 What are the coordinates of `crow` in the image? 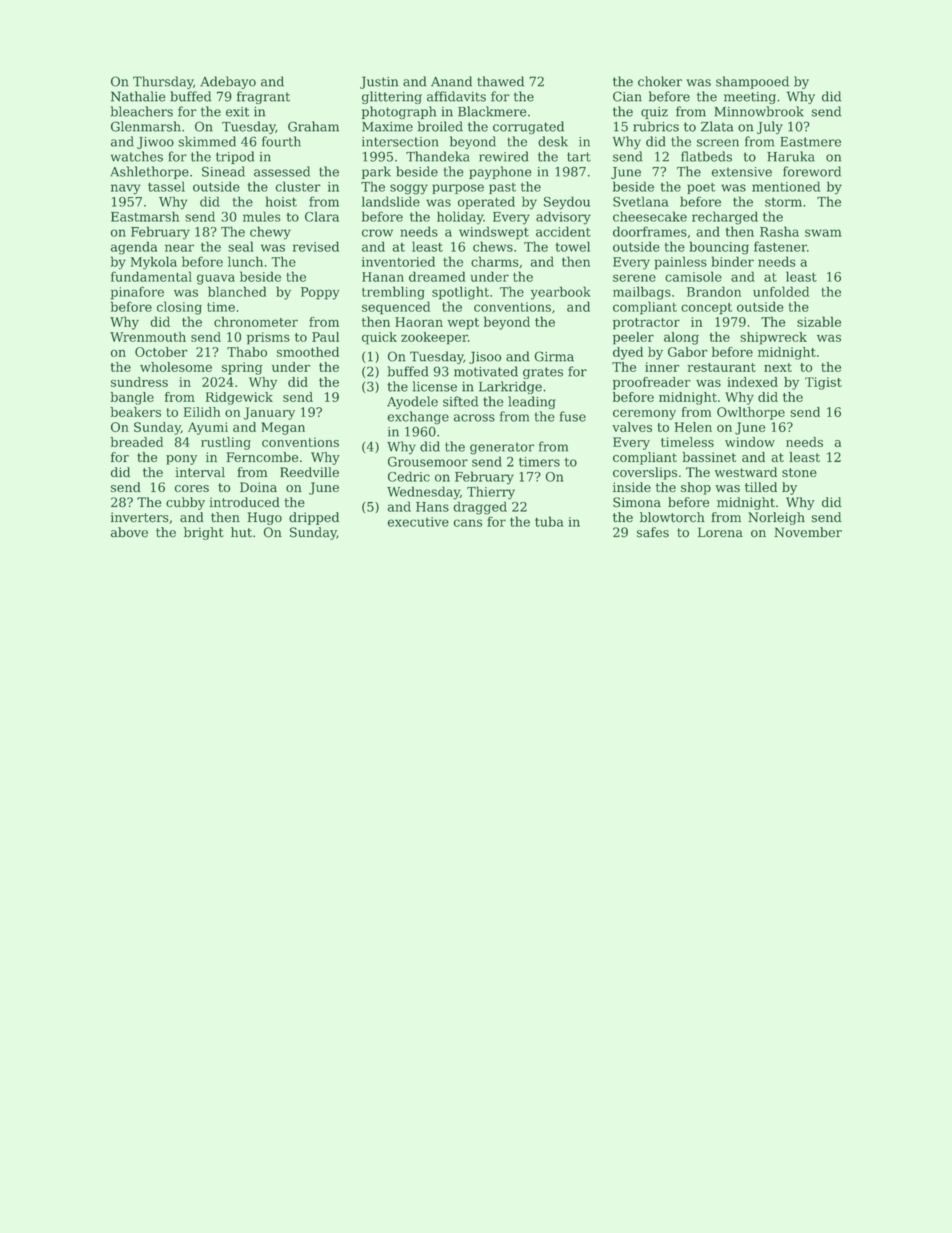 It's located at (377, 233).
